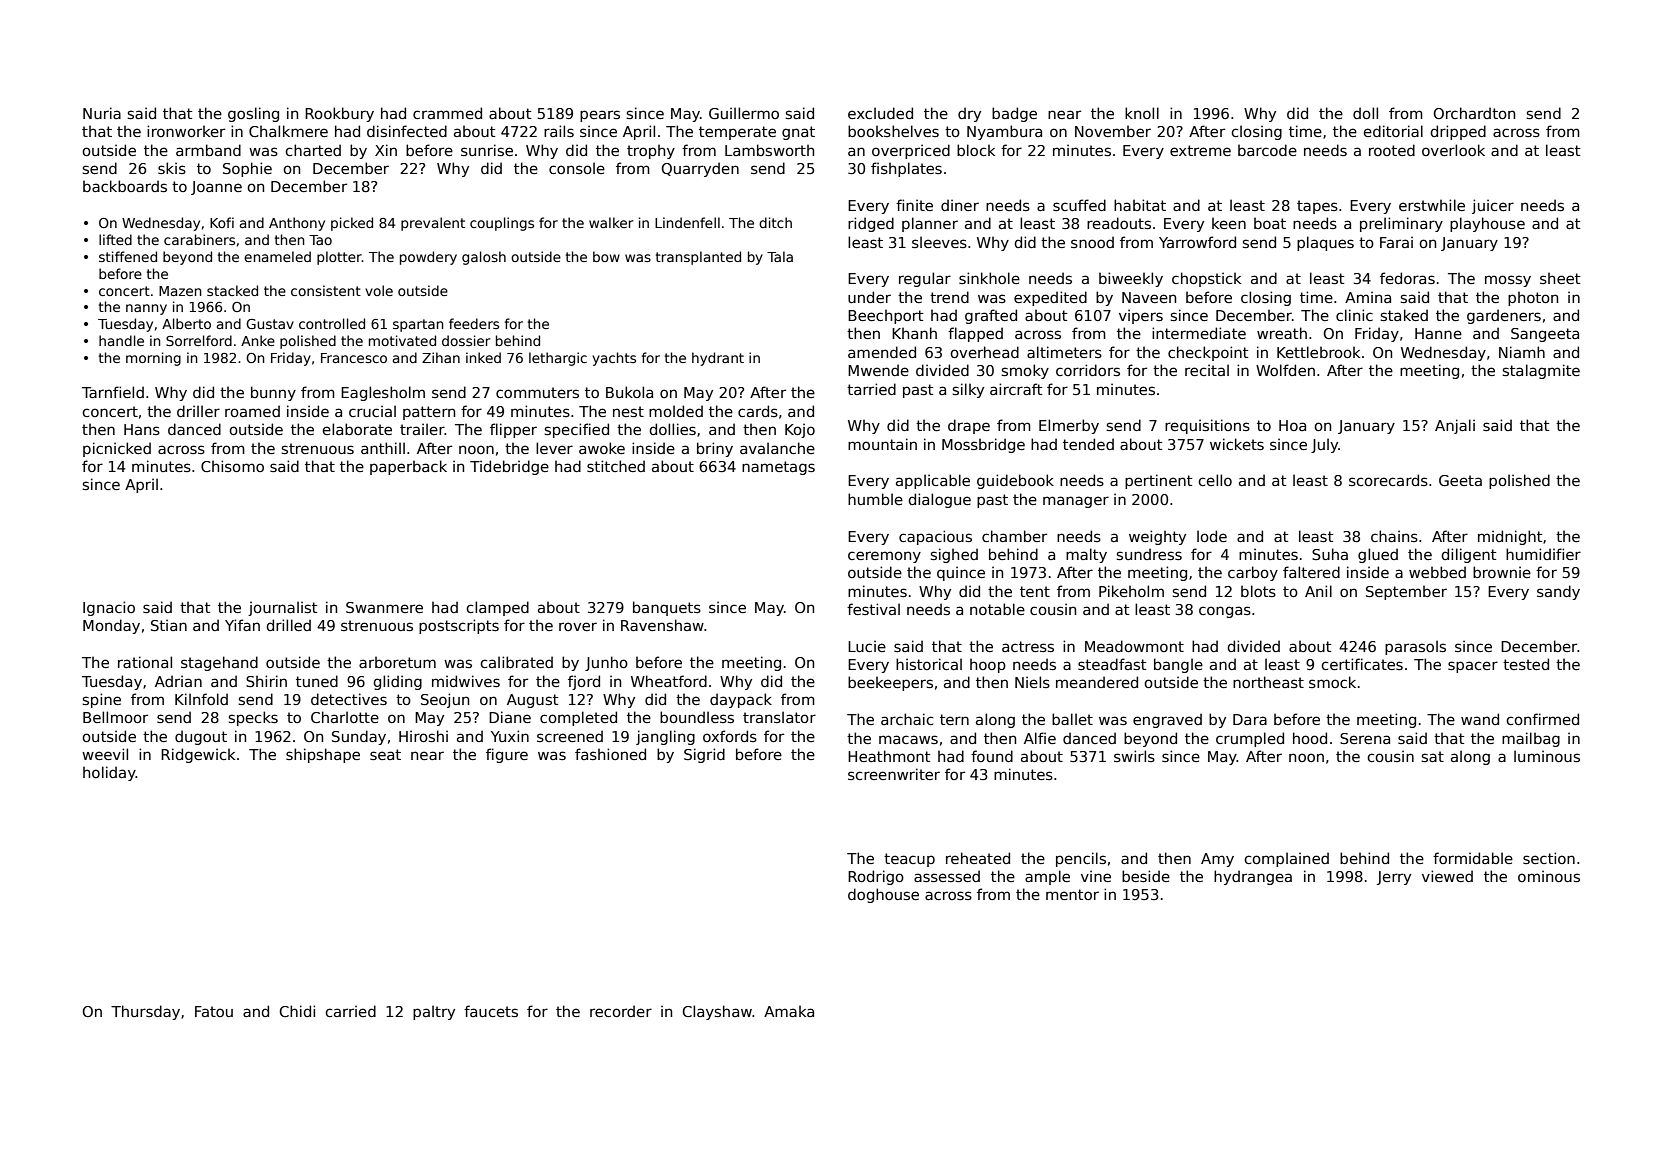  Describe the element at coordinates (882, 444) in the image. I see `mountain` at that location.
